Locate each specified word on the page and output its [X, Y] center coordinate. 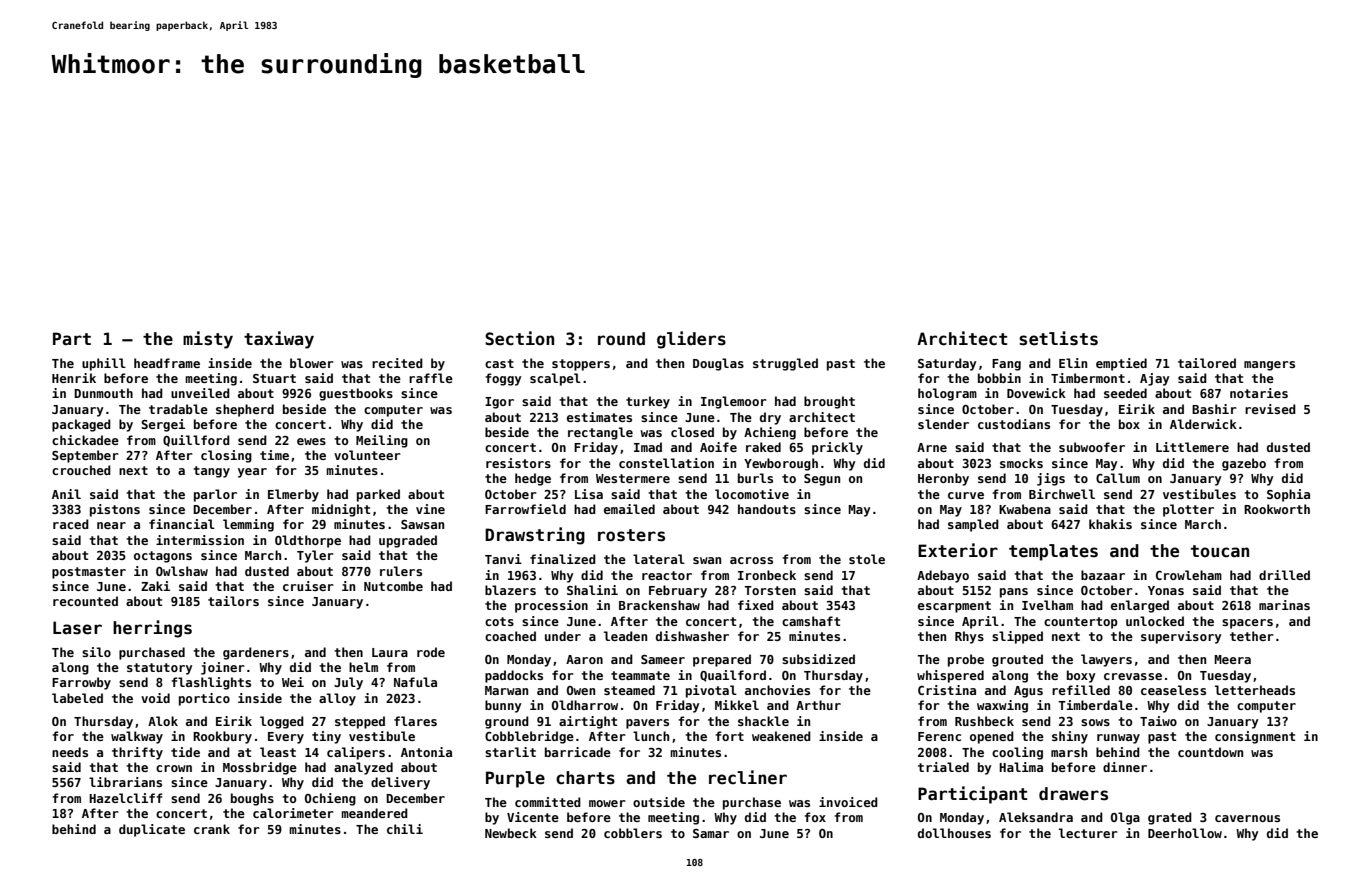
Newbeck [511, 833]
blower [312, 363]
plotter [1188, 510]
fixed [756, 605]
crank [212, 829]
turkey [648, 402]
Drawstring [535, 536]
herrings [152, 629]
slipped [1017, 637]
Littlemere [1192, 447]
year [252, 473]
